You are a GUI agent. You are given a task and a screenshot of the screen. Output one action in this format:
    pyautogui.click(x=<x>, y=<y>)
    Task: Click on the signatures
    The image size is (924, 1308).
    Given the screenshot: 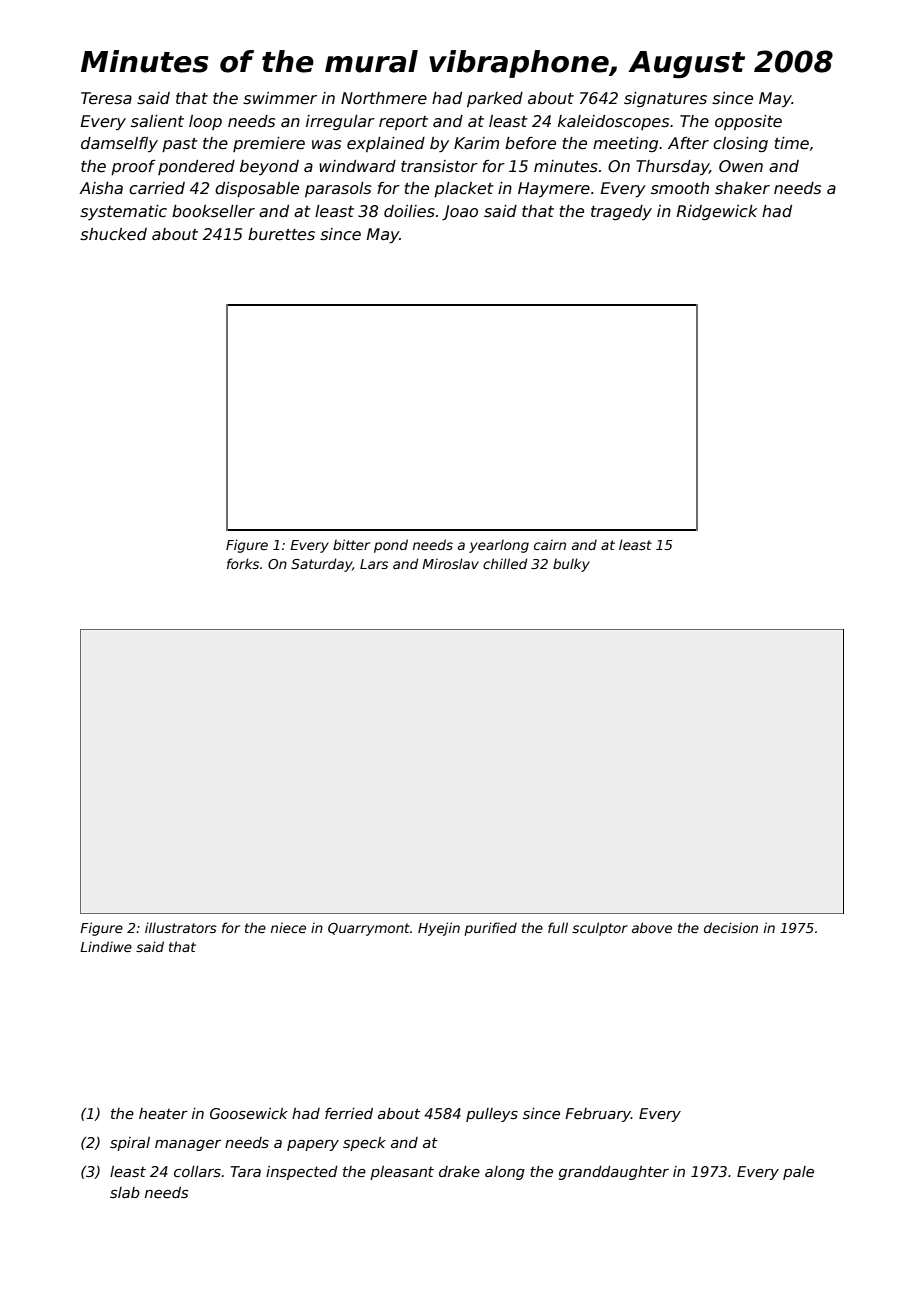 What is the action you would take?
    pyautogui.click(x=665, y=99)
